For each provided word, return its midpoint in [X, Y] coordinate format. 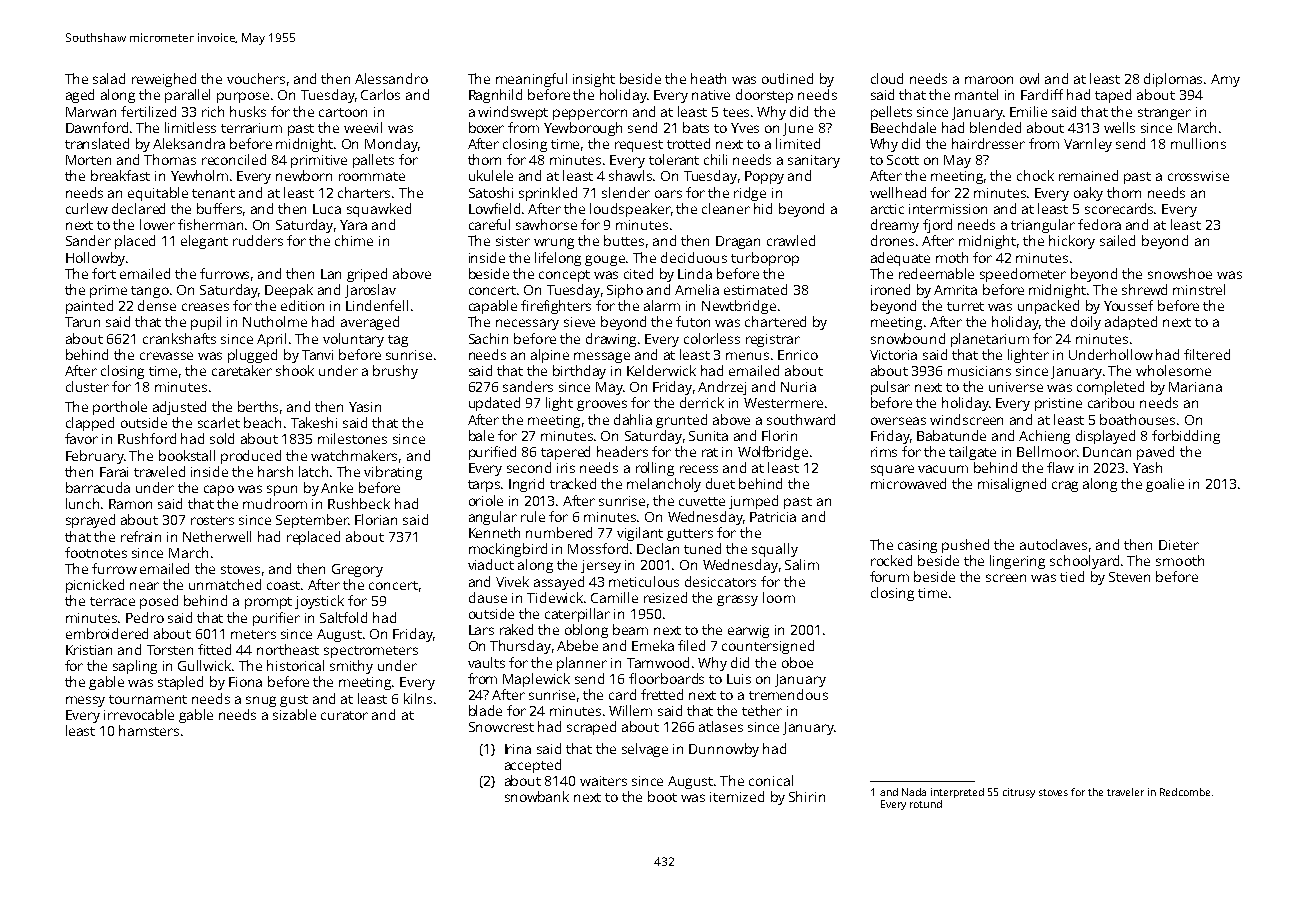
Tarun [82, 322]
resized [665, 597]
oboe [797, 662]
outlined [787, 78]
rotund [926, 804]
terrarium [251, 128]
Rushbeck [359, 503]
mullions [1198, 143]
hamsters [149, 730]
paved [1155, 453]
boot [662, 796]
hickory [1072, 242]
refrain [141, 536]
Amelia [697, 289]
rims [884, 452]
